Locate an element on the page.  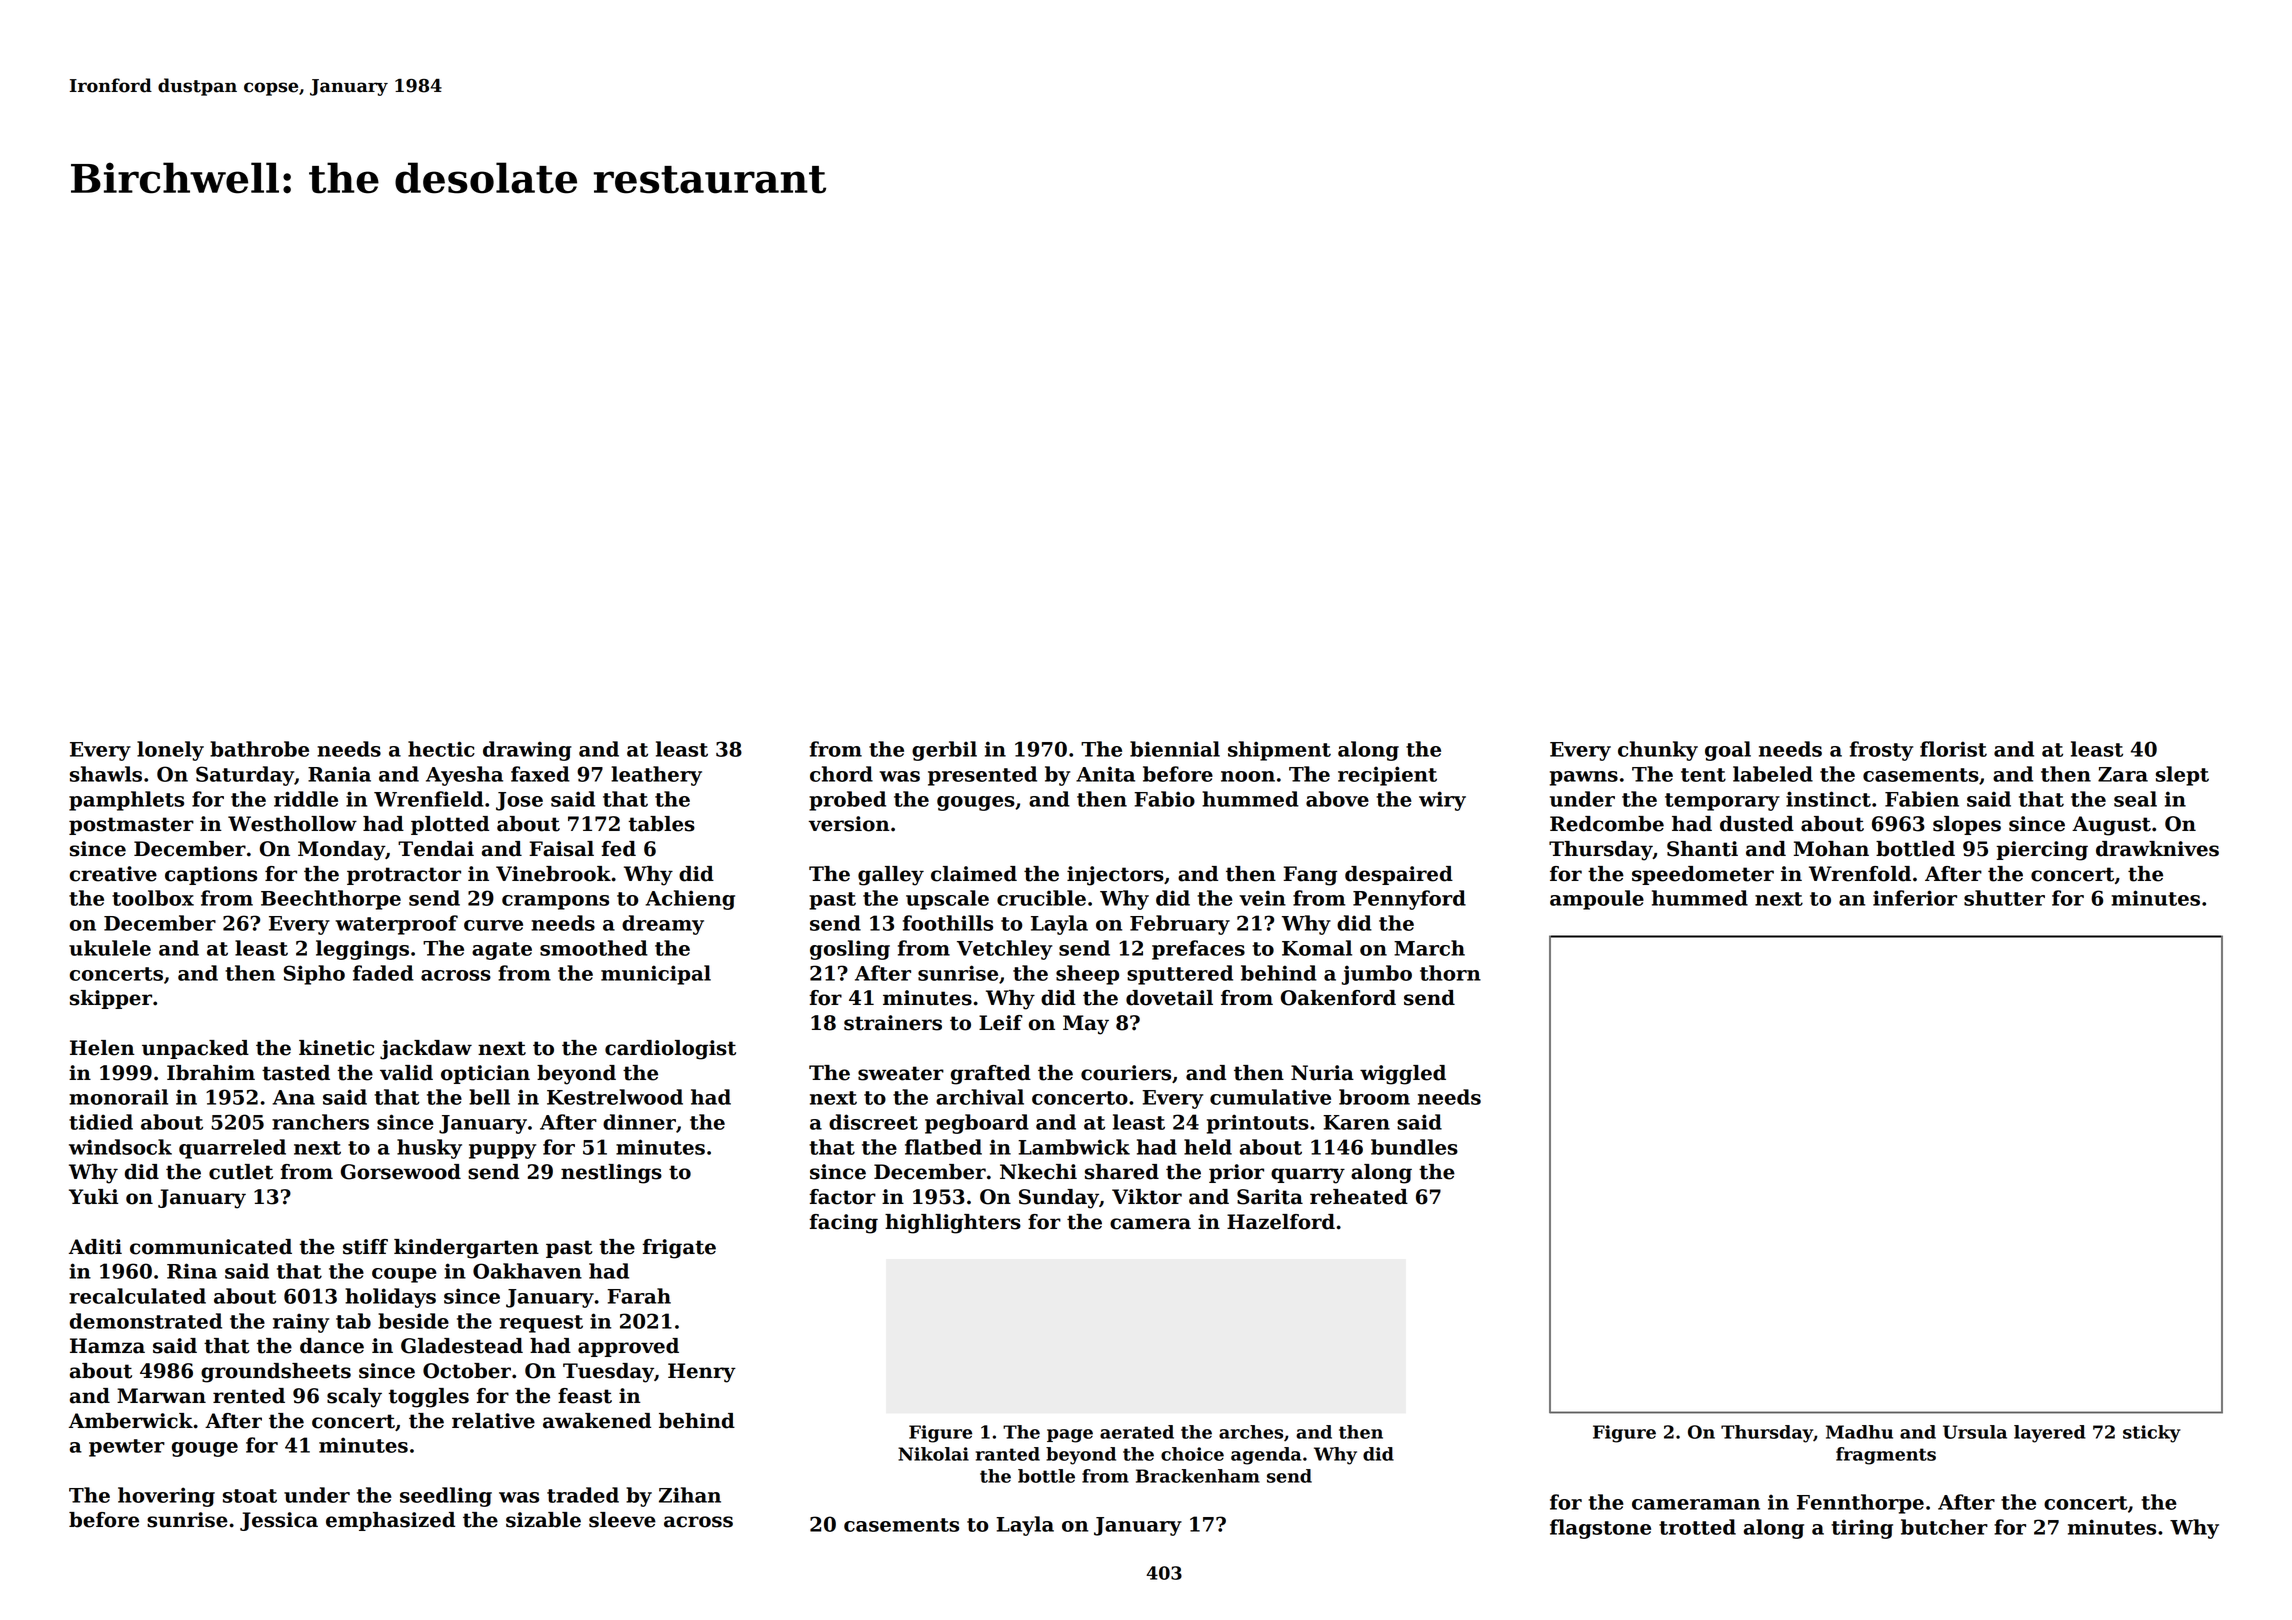
hovering is located at coordinates (166, 1497).
